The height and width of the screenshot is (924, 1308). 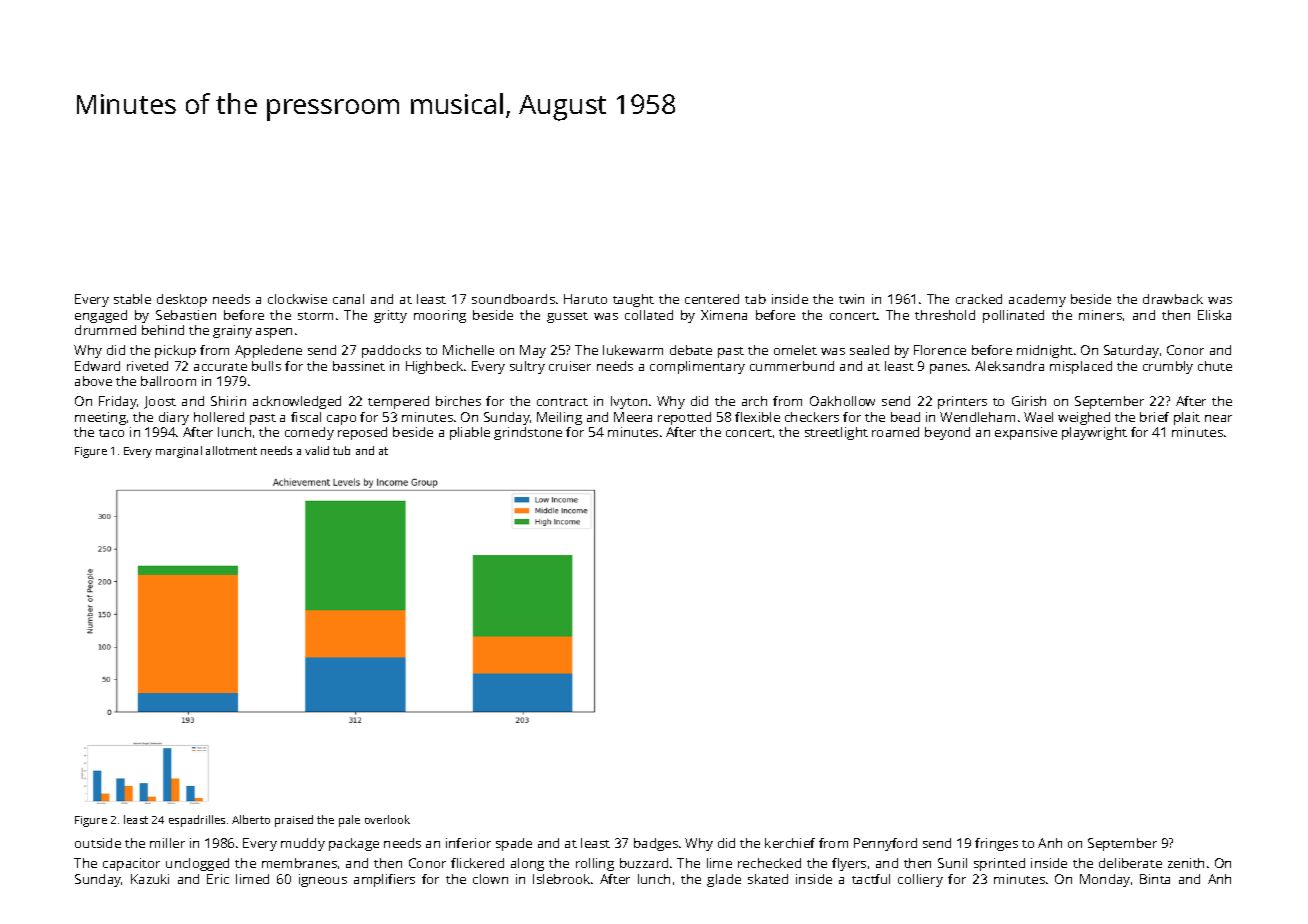 What do you see at coordinates (197, 821) in the screenshot?
I see `espadrilles` at bounding box center [197, 821].
